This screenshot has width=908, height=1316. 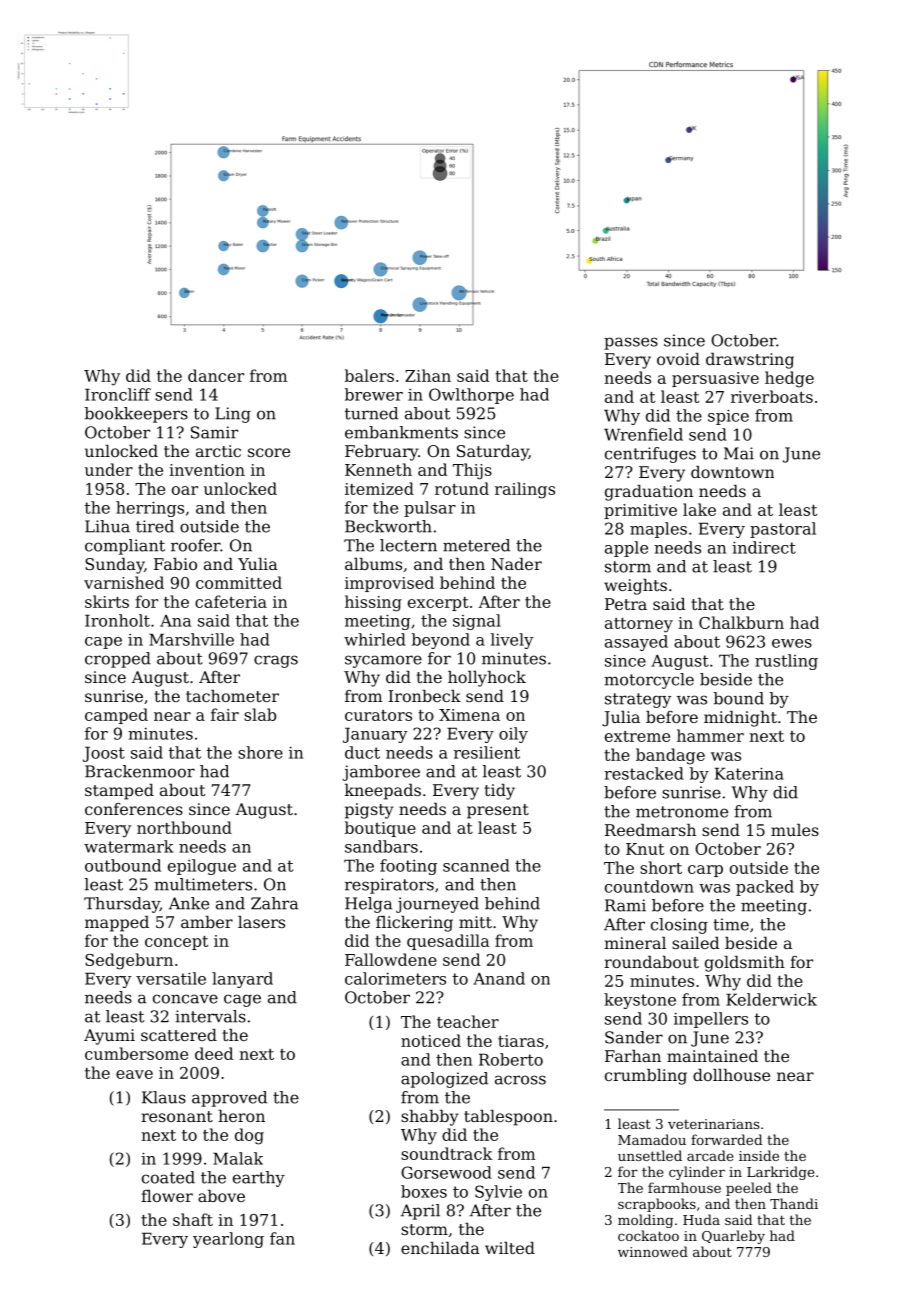 What do you see at coordinates (510, 1248) in the screenshot?
I see `wilted` at bounding box center [510, 1248].
